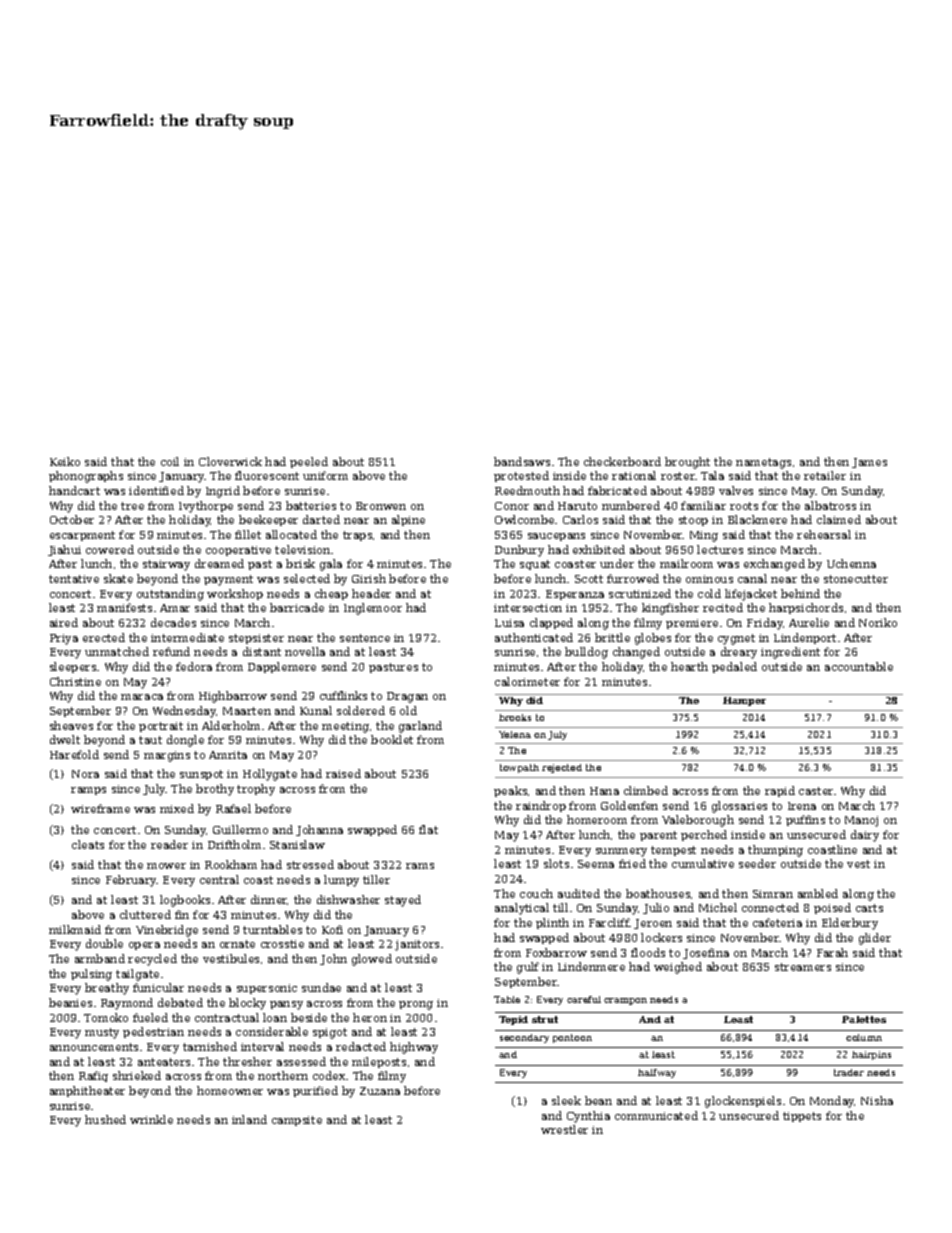 This screenshot has height=1233, width=952. What do you see at coordinates (802, 1117) in the screenshot?
I see `tippets` at bounding box center [802, 1117].
